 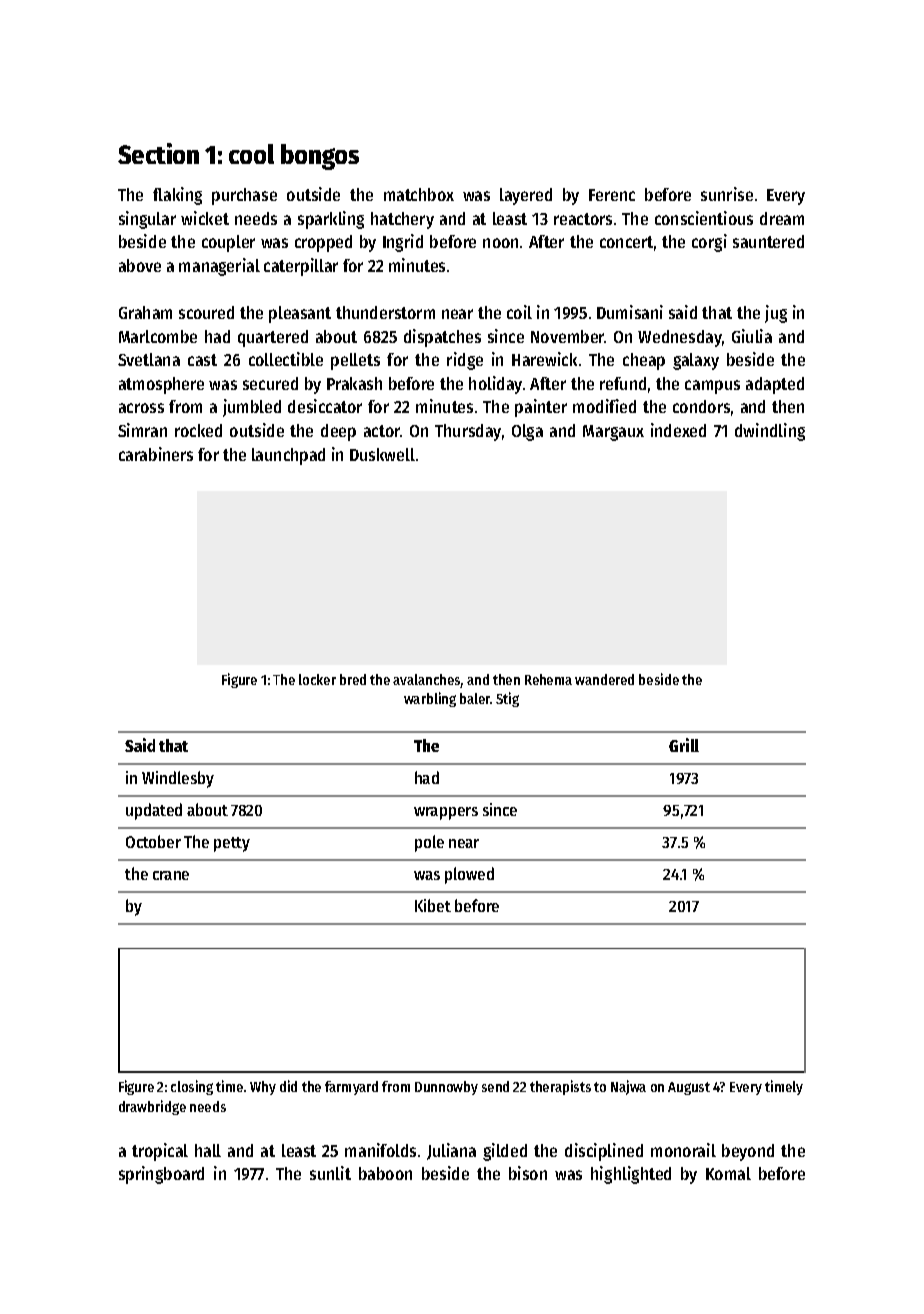 What do you see at coordinates (385, 1173) in the screenshot?
I see `baboon` at bounding box center [385, 1173].
